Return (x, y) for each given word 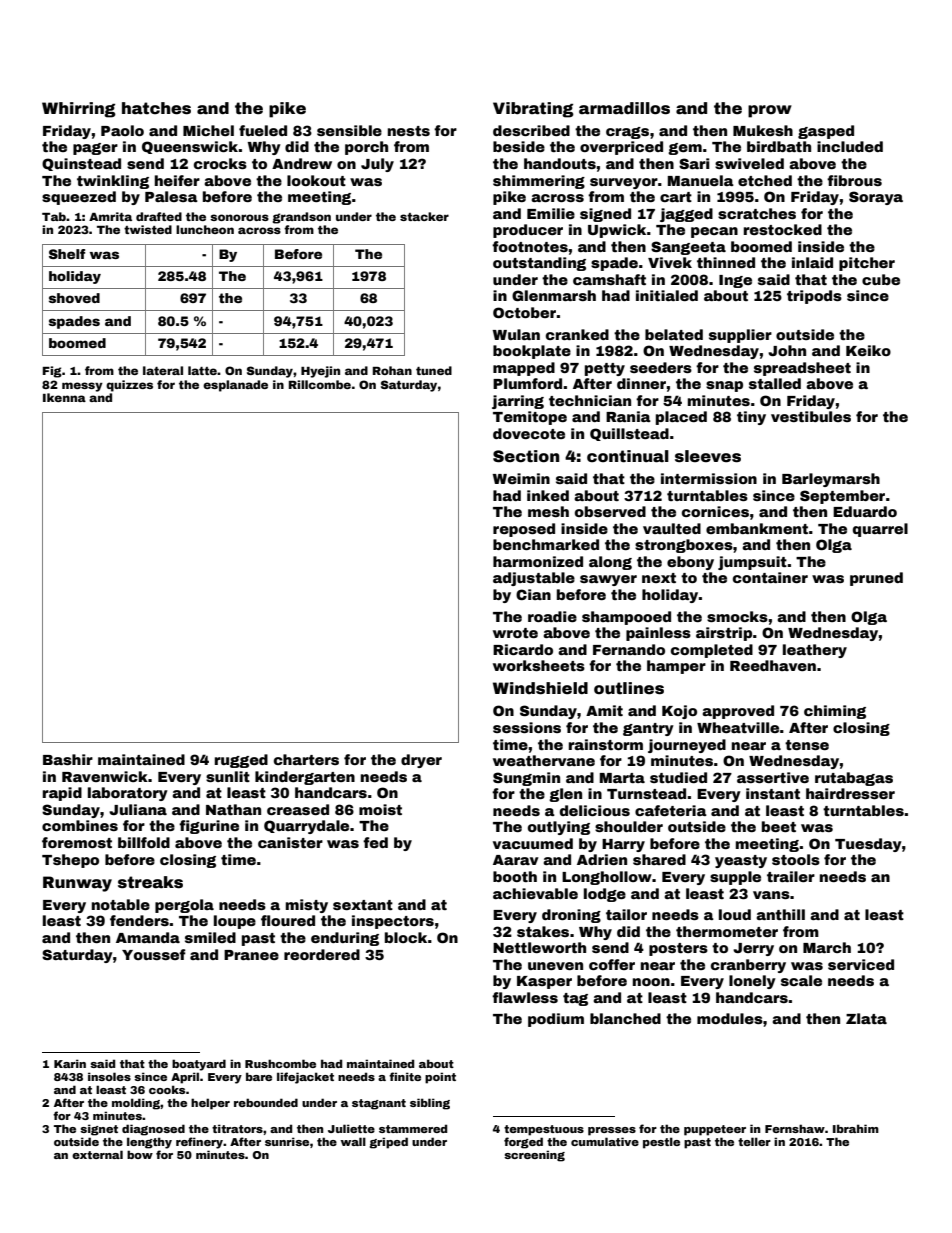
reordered (322, 954)
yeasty (741, 861)
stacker (424, 216)
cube (881, 279)
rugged (241, 761)
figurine (209, 827)
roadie (552, 616)
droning (571, 916)
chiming (835, 712)
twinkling (113, 182)
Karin (70, 1063)
